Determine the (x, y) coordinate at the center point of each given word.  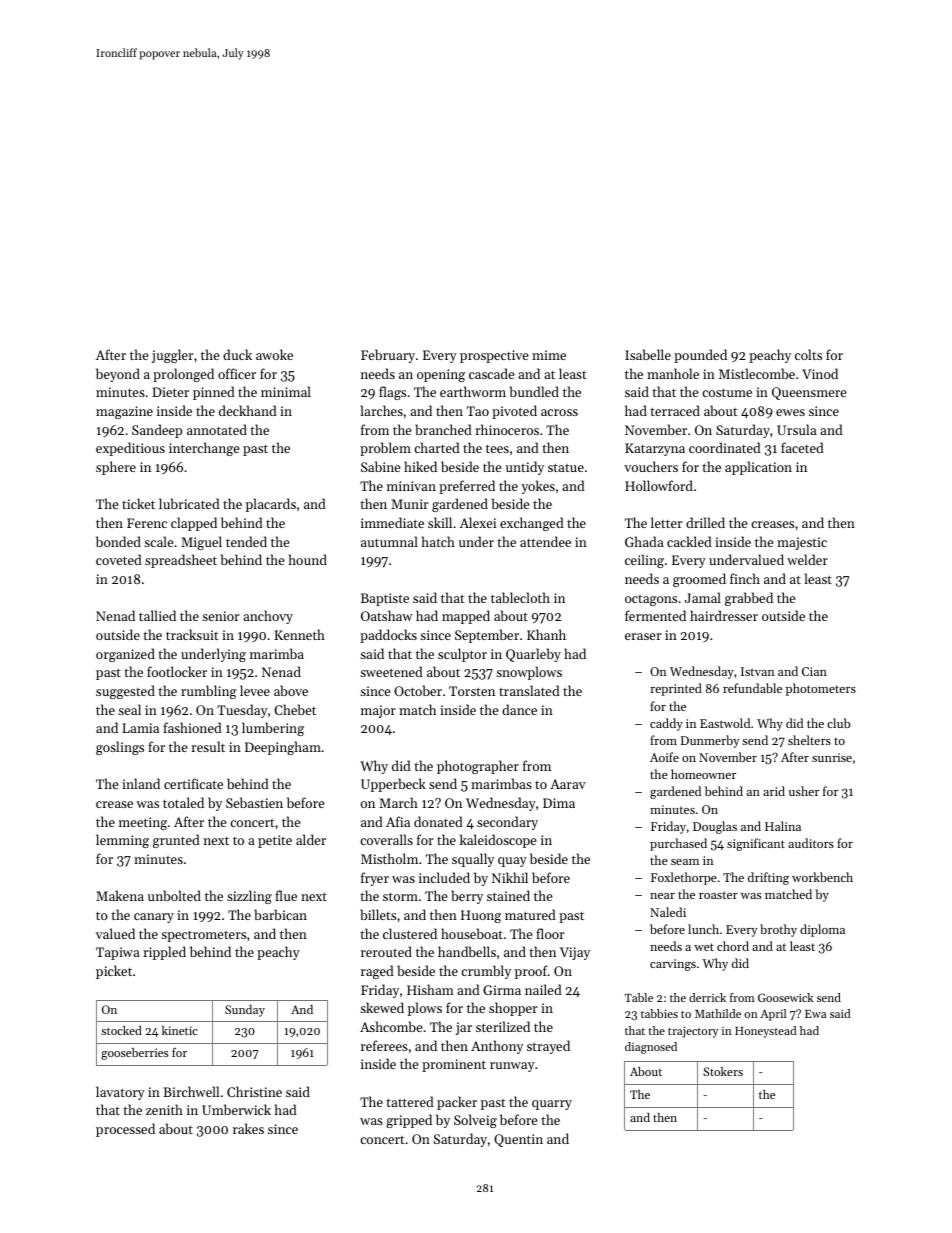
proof (531, 972)
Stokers (723, 1071)
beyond (118, 375)
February (388, 356)
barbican (280, 914)
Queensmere (809, 393)
